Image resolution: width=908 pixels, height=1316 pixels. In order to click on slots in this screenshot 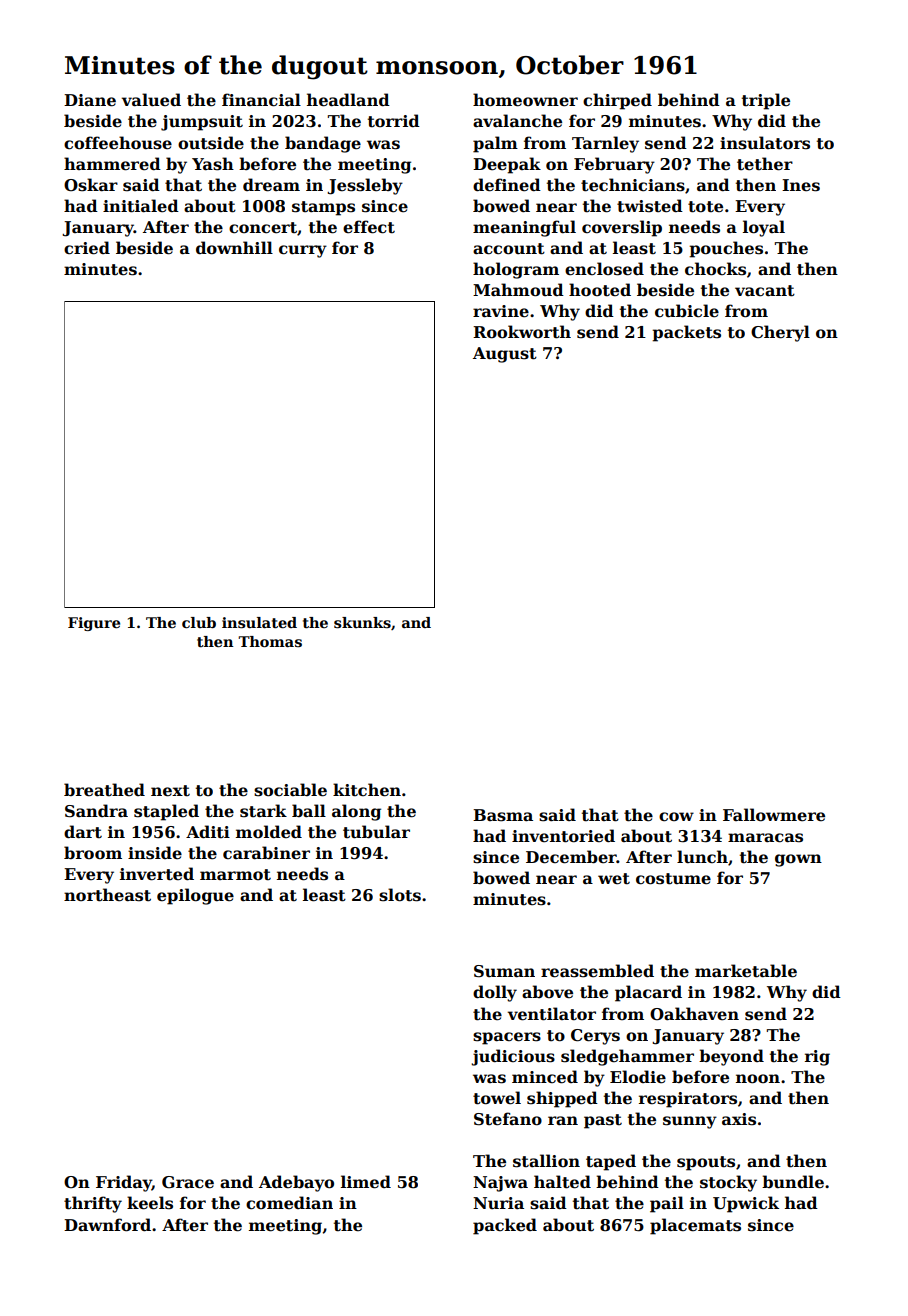, I will do `click(400, 895)`.
